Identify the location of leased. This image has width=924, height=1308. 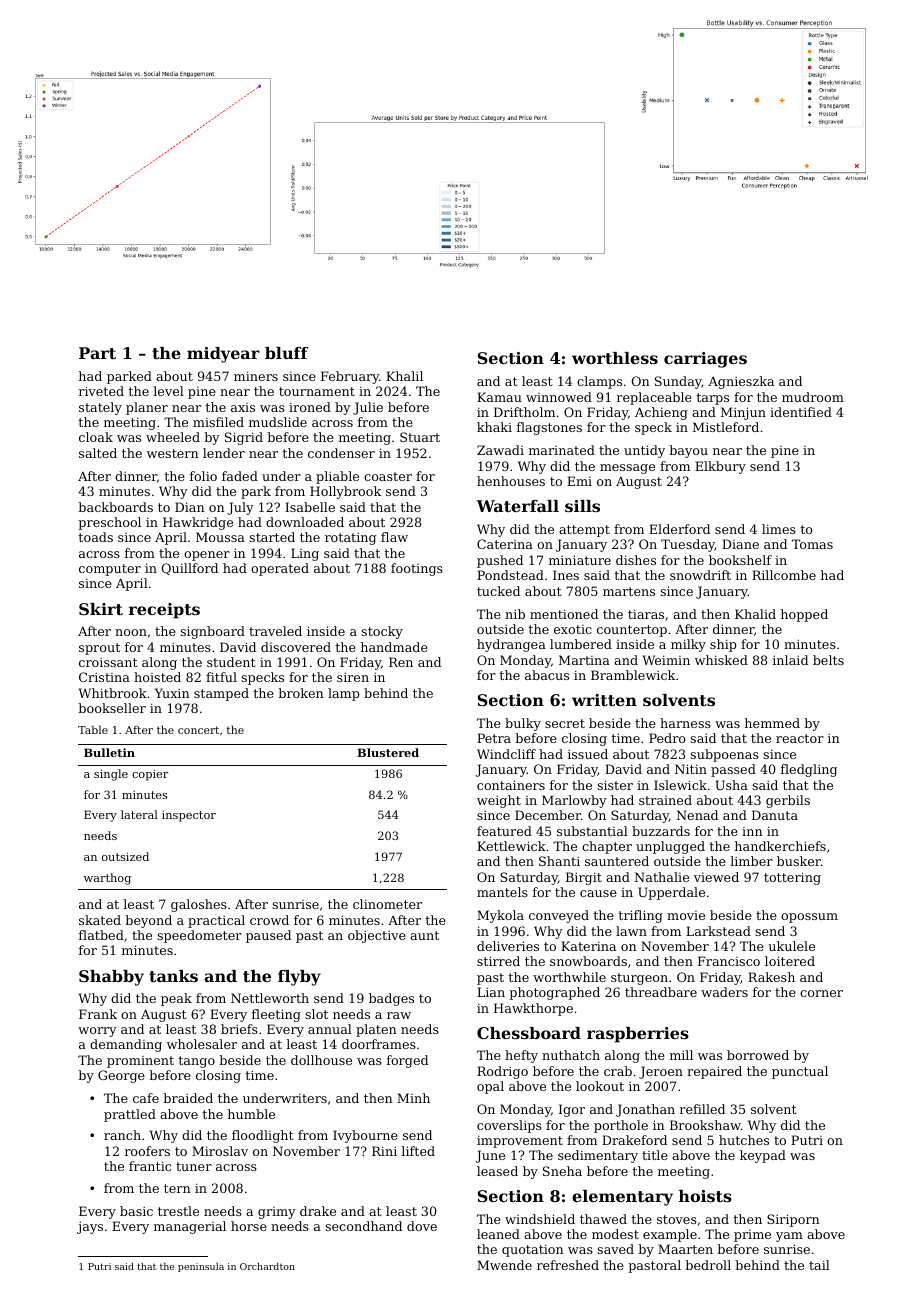
(497, 1171).
